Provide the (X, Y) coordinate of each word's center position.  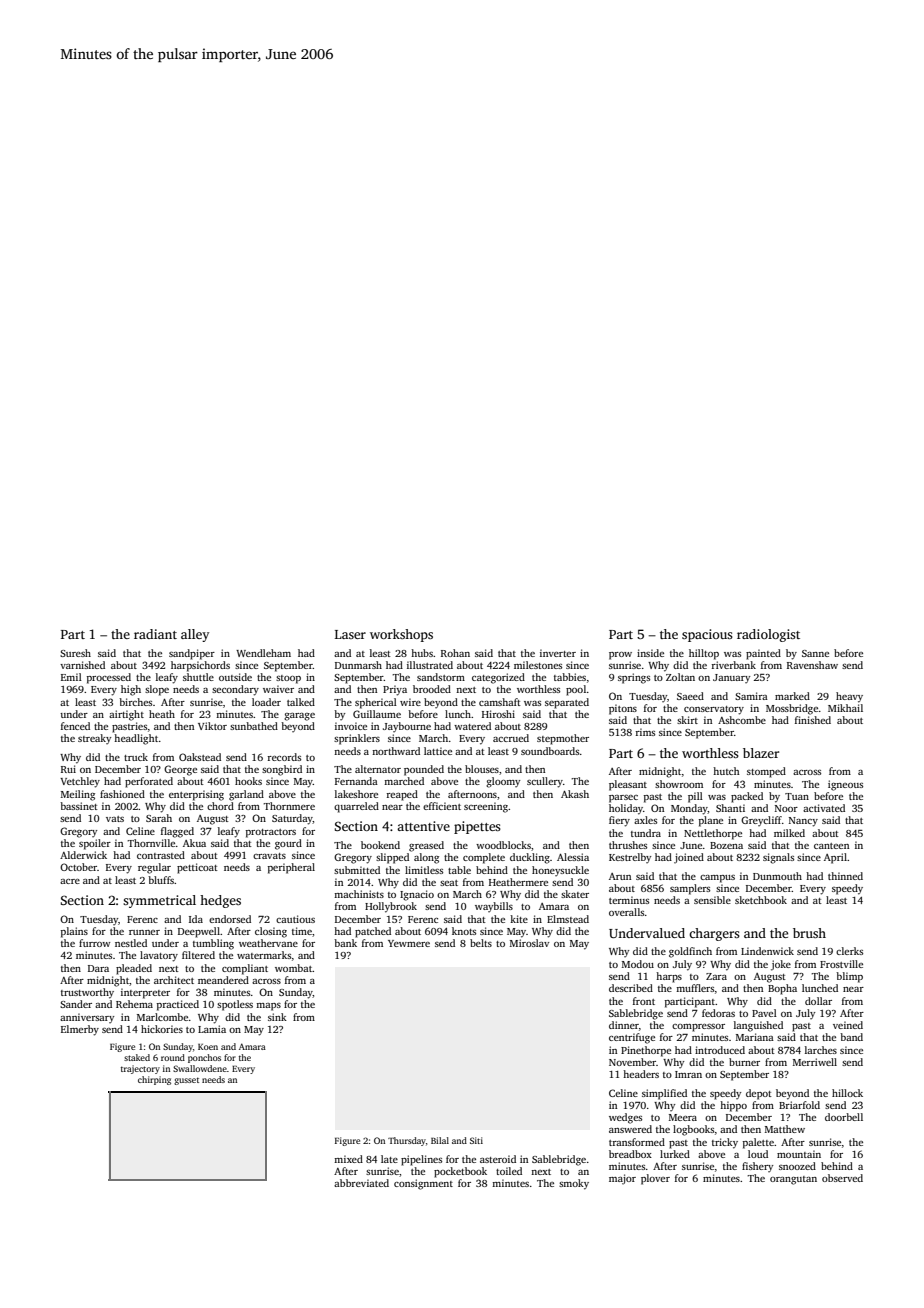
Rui (68, 769)
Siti (476, 1140)
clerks (849, 951)
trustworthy (87, 993)
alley (195, 635)
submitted (357, 870)
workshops (401, 635)
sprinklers (357, 739)
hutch (726, 771)
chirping (154, 1080)
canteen (831, 846)
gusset (186, 1081)
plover (655, 1179)
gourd (288, 844)
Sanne (815, 653)
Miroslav (529, 943)
